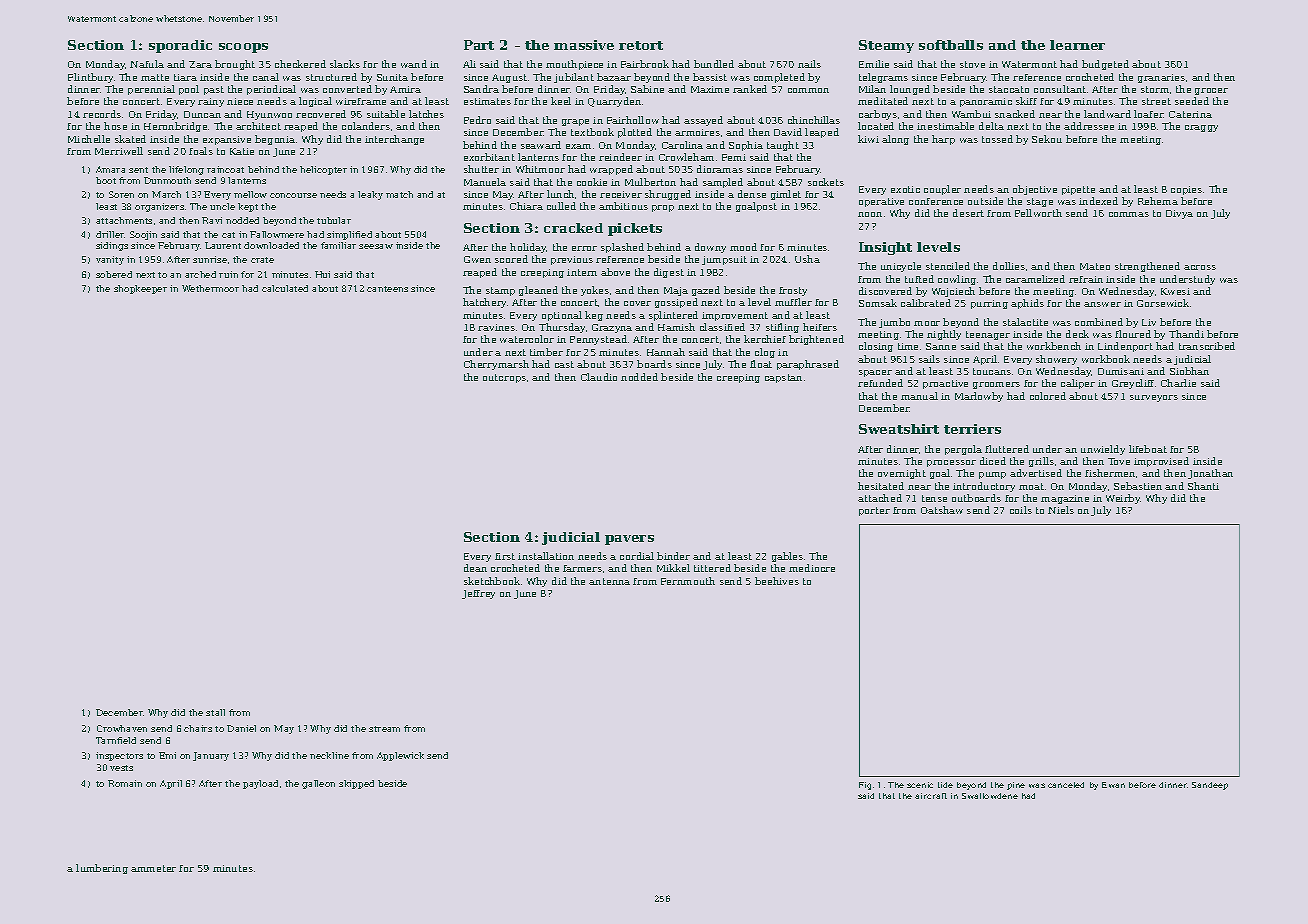  Describe the element at coordinates (262, 260) in the screenshot. I see `crate` at that location.
